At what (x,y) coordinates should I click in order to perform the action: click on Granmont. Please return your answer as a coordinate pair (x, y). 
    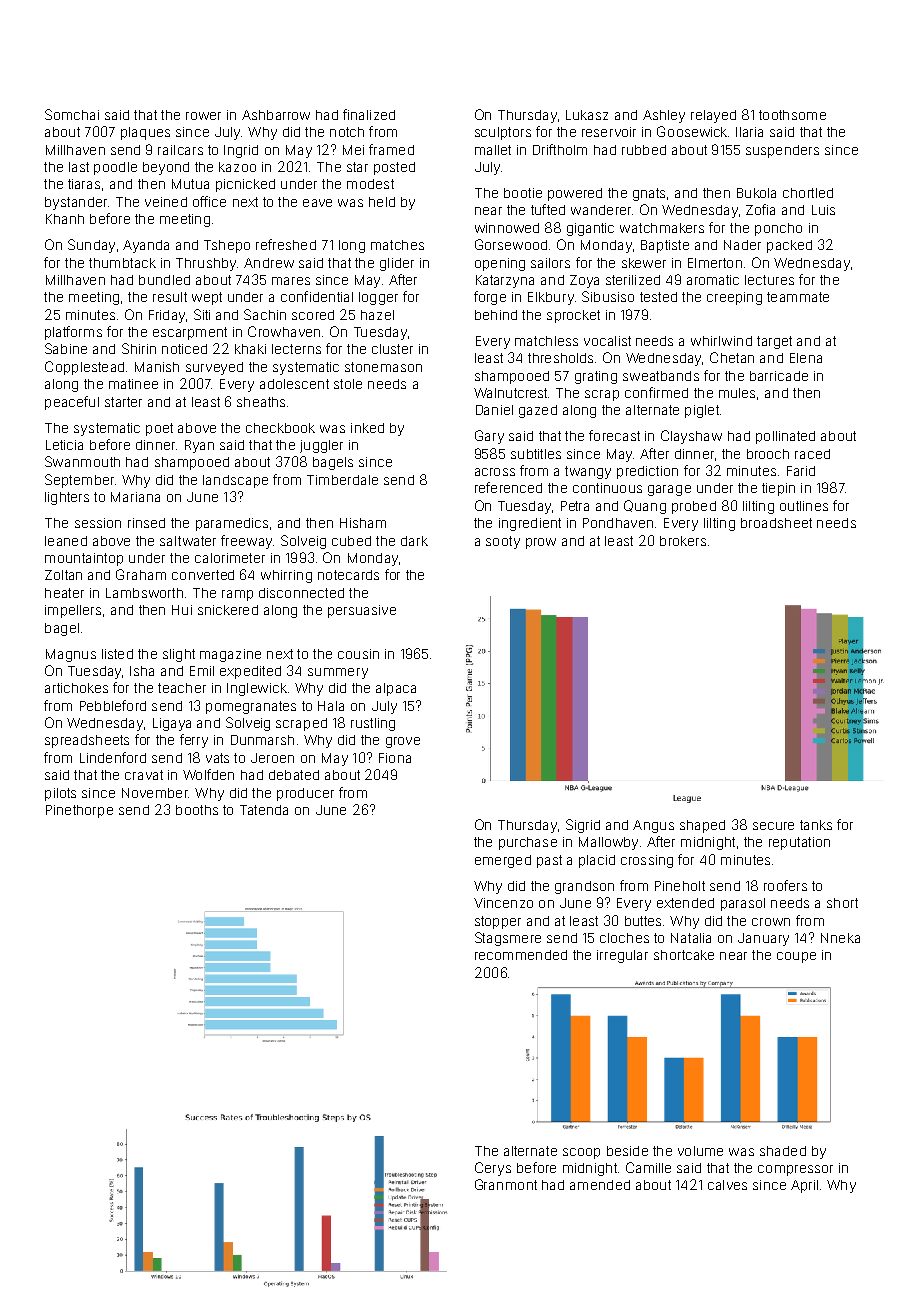
    Looking at the image, I should click on (506, 1184).
